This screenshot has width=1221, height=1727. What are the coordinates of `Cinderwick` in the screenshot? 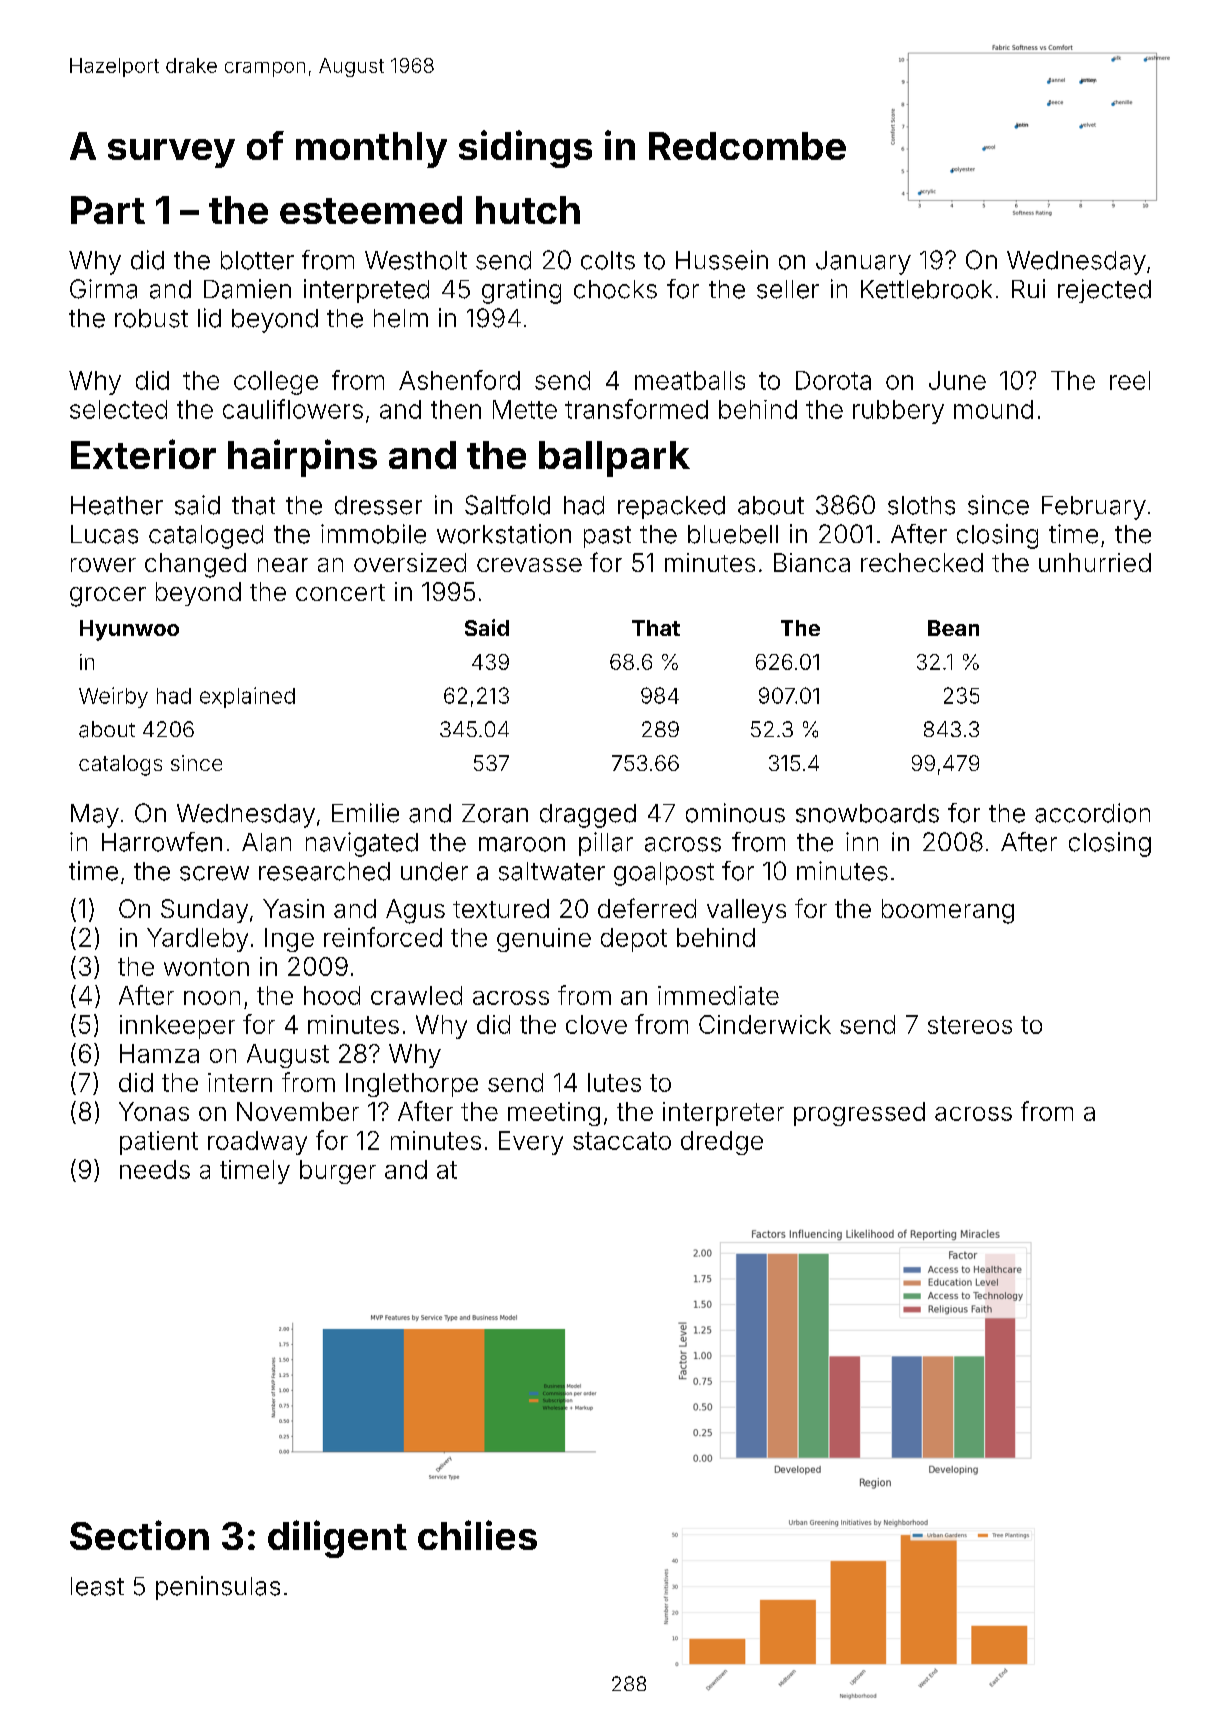 It's located at (765, 1024).
